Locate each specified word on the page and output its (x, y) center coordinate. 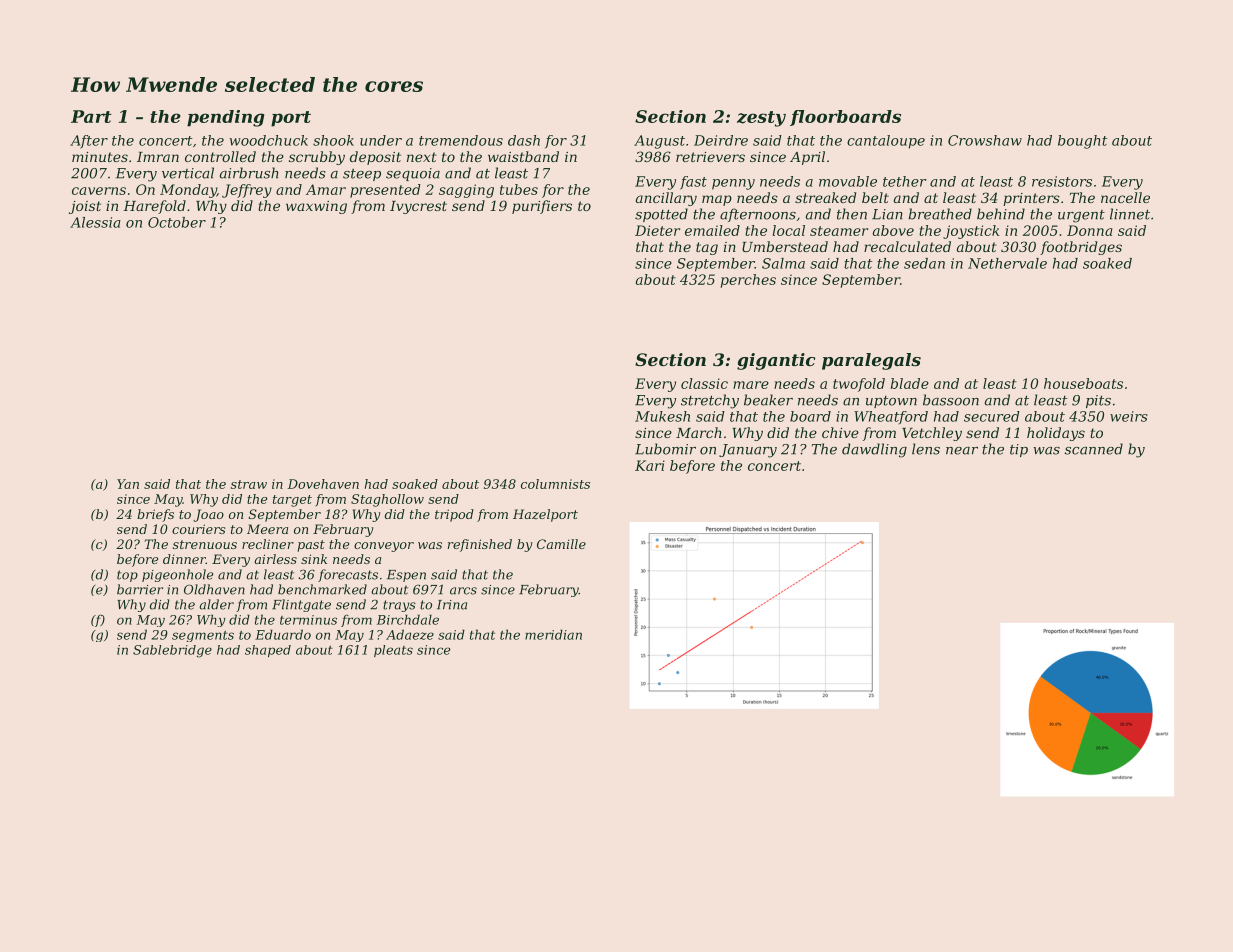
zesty (761, 119)
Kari (650, 465)
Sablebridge (172, 651)
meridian (553, 634)
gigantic (776, 361)
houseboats (1083, 383)
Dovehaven (323, 484)
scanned (1094, 449)
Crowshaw (985, 140)
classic (704, 383)
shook (333, 140)
